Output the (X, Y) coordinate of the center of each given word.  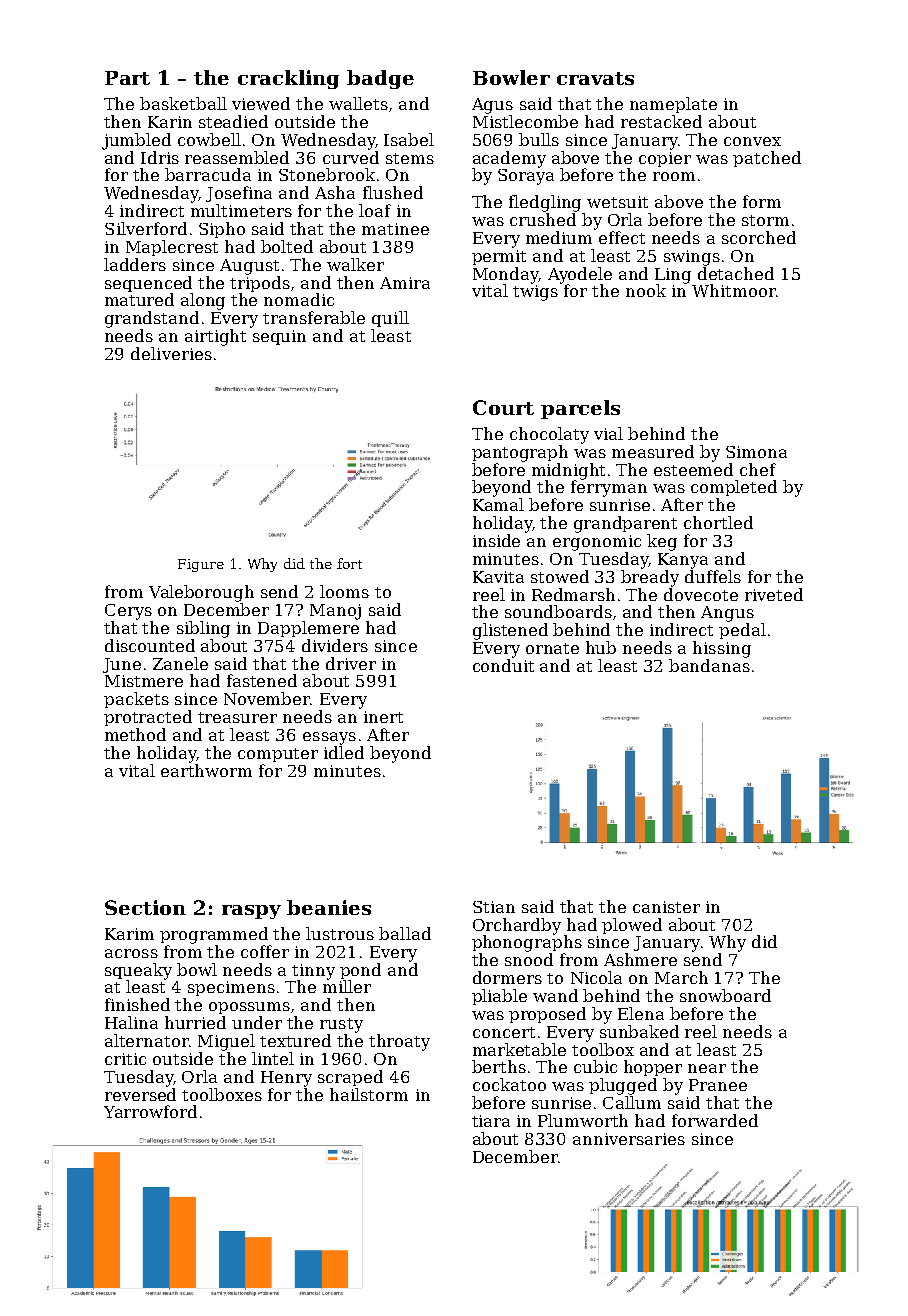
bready (650, 578)
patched (767, 159)
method (135, 734)
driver (351, 663)
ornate (552, 648)
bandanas (709, 665)
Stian (494, 907)
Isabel (409, 139)
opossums (249, 1008)
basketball (183, 103)
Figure (201, 565)
